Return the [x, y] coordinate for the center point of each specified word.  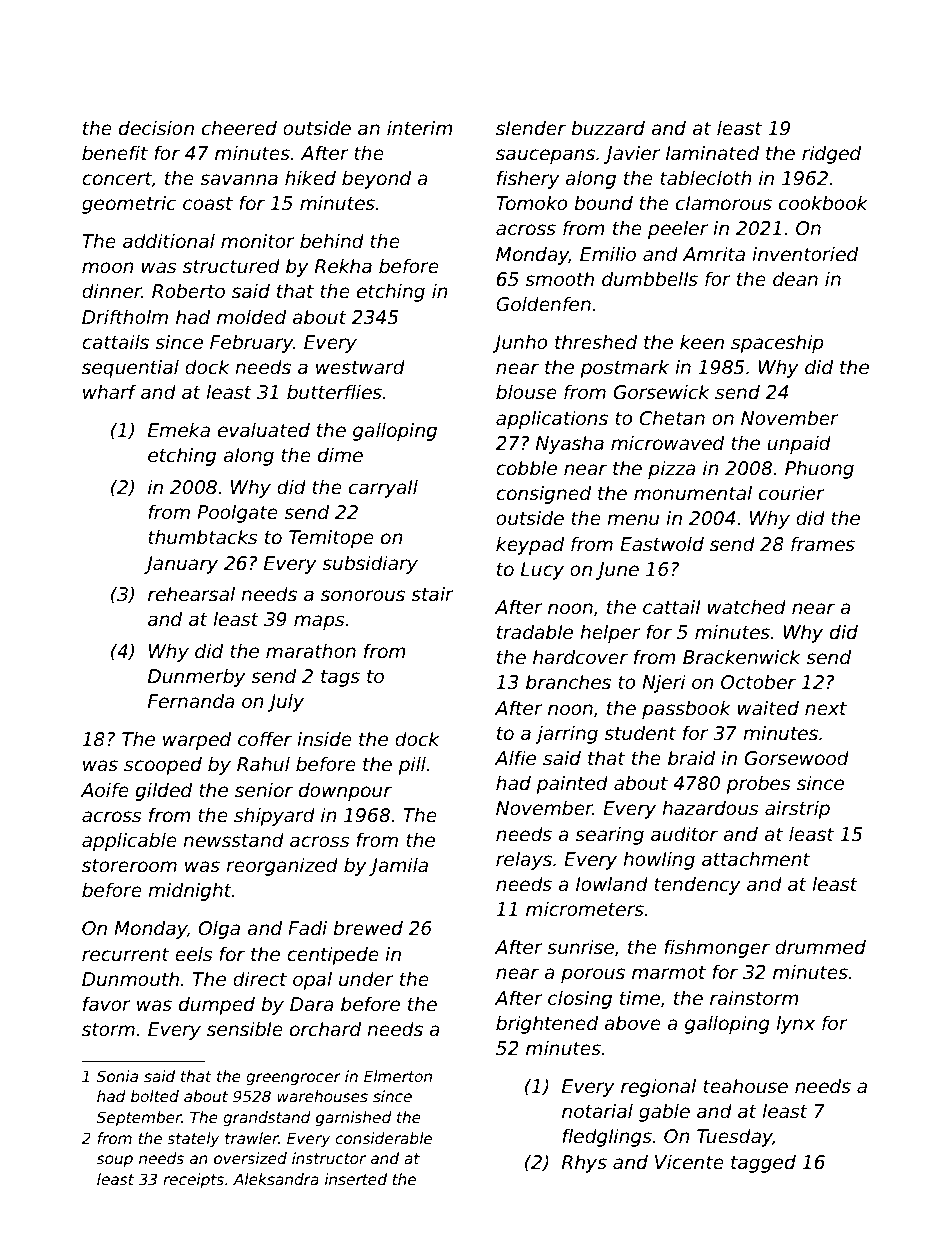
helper [610, 633]
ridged [831, 154]
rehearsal [191, 594]
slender [531, 128]
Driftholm [125, 317]
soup [115, 1161]
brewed [368, 928]
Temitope [331, 538]
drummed [820, 947]
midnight [190, 891]
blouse [526, 392]
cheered [239, 128]
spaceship [777, 343]
